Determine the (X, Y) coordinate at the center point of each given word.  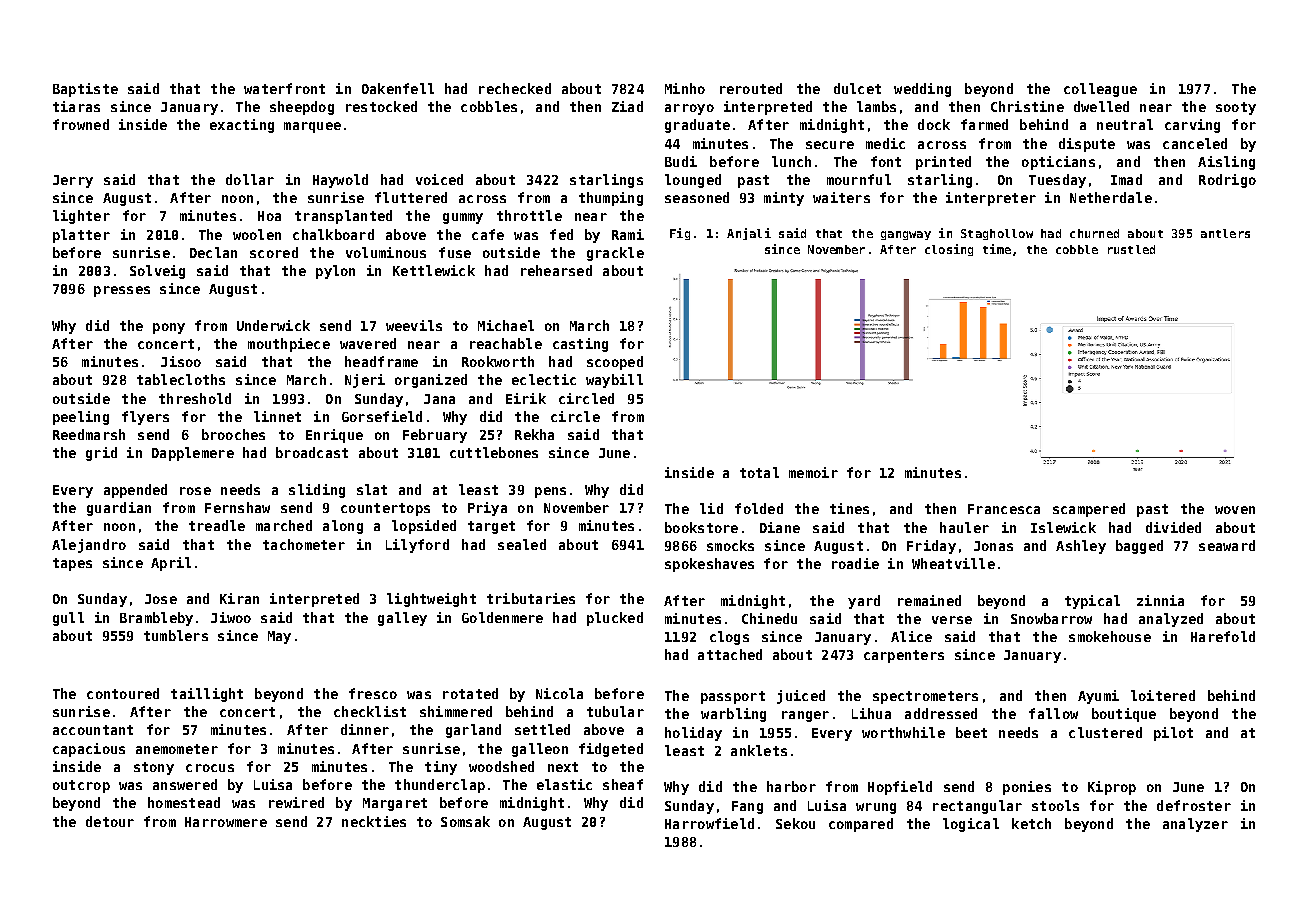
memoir (813, 472)
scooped (615, 363)
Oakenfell (398, 88)
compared (861, 825)
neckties (374, 821)
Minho (685, 88)
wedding (922, 90)
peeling (81, 418)
